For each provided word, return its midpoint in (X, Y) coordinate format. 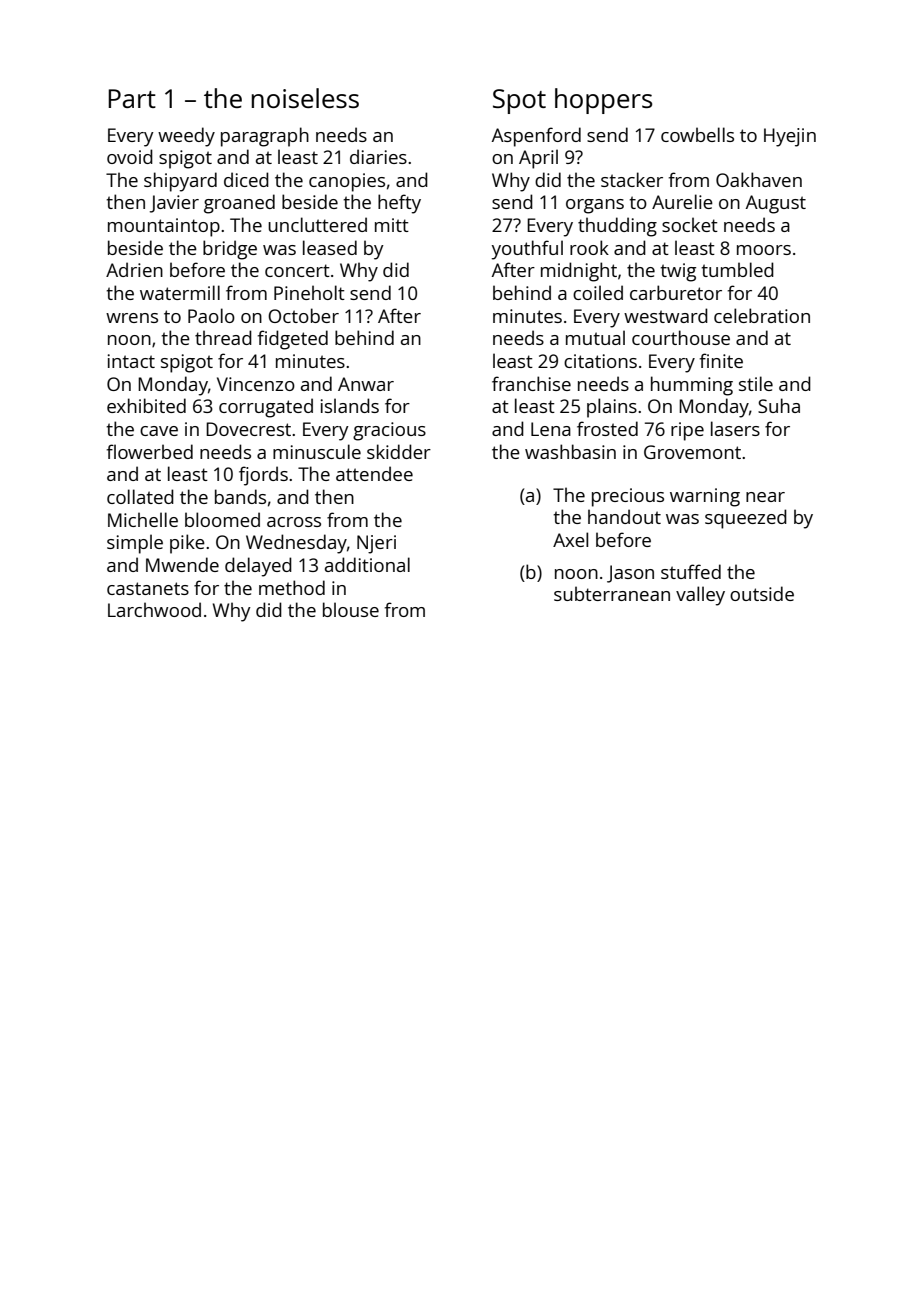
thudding (617, 227)
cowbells (697, 134)
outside (762, 593)
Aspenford (536, 137)
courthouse (681, 337)
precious (628, 497)
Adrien (134, 269)
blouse (351, 609)
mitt (392, 225)
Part (132, 98)
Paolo (211, 315)
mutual (595, 337)
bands (240, 496)
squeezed (746, 519)
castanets (148, 588)
